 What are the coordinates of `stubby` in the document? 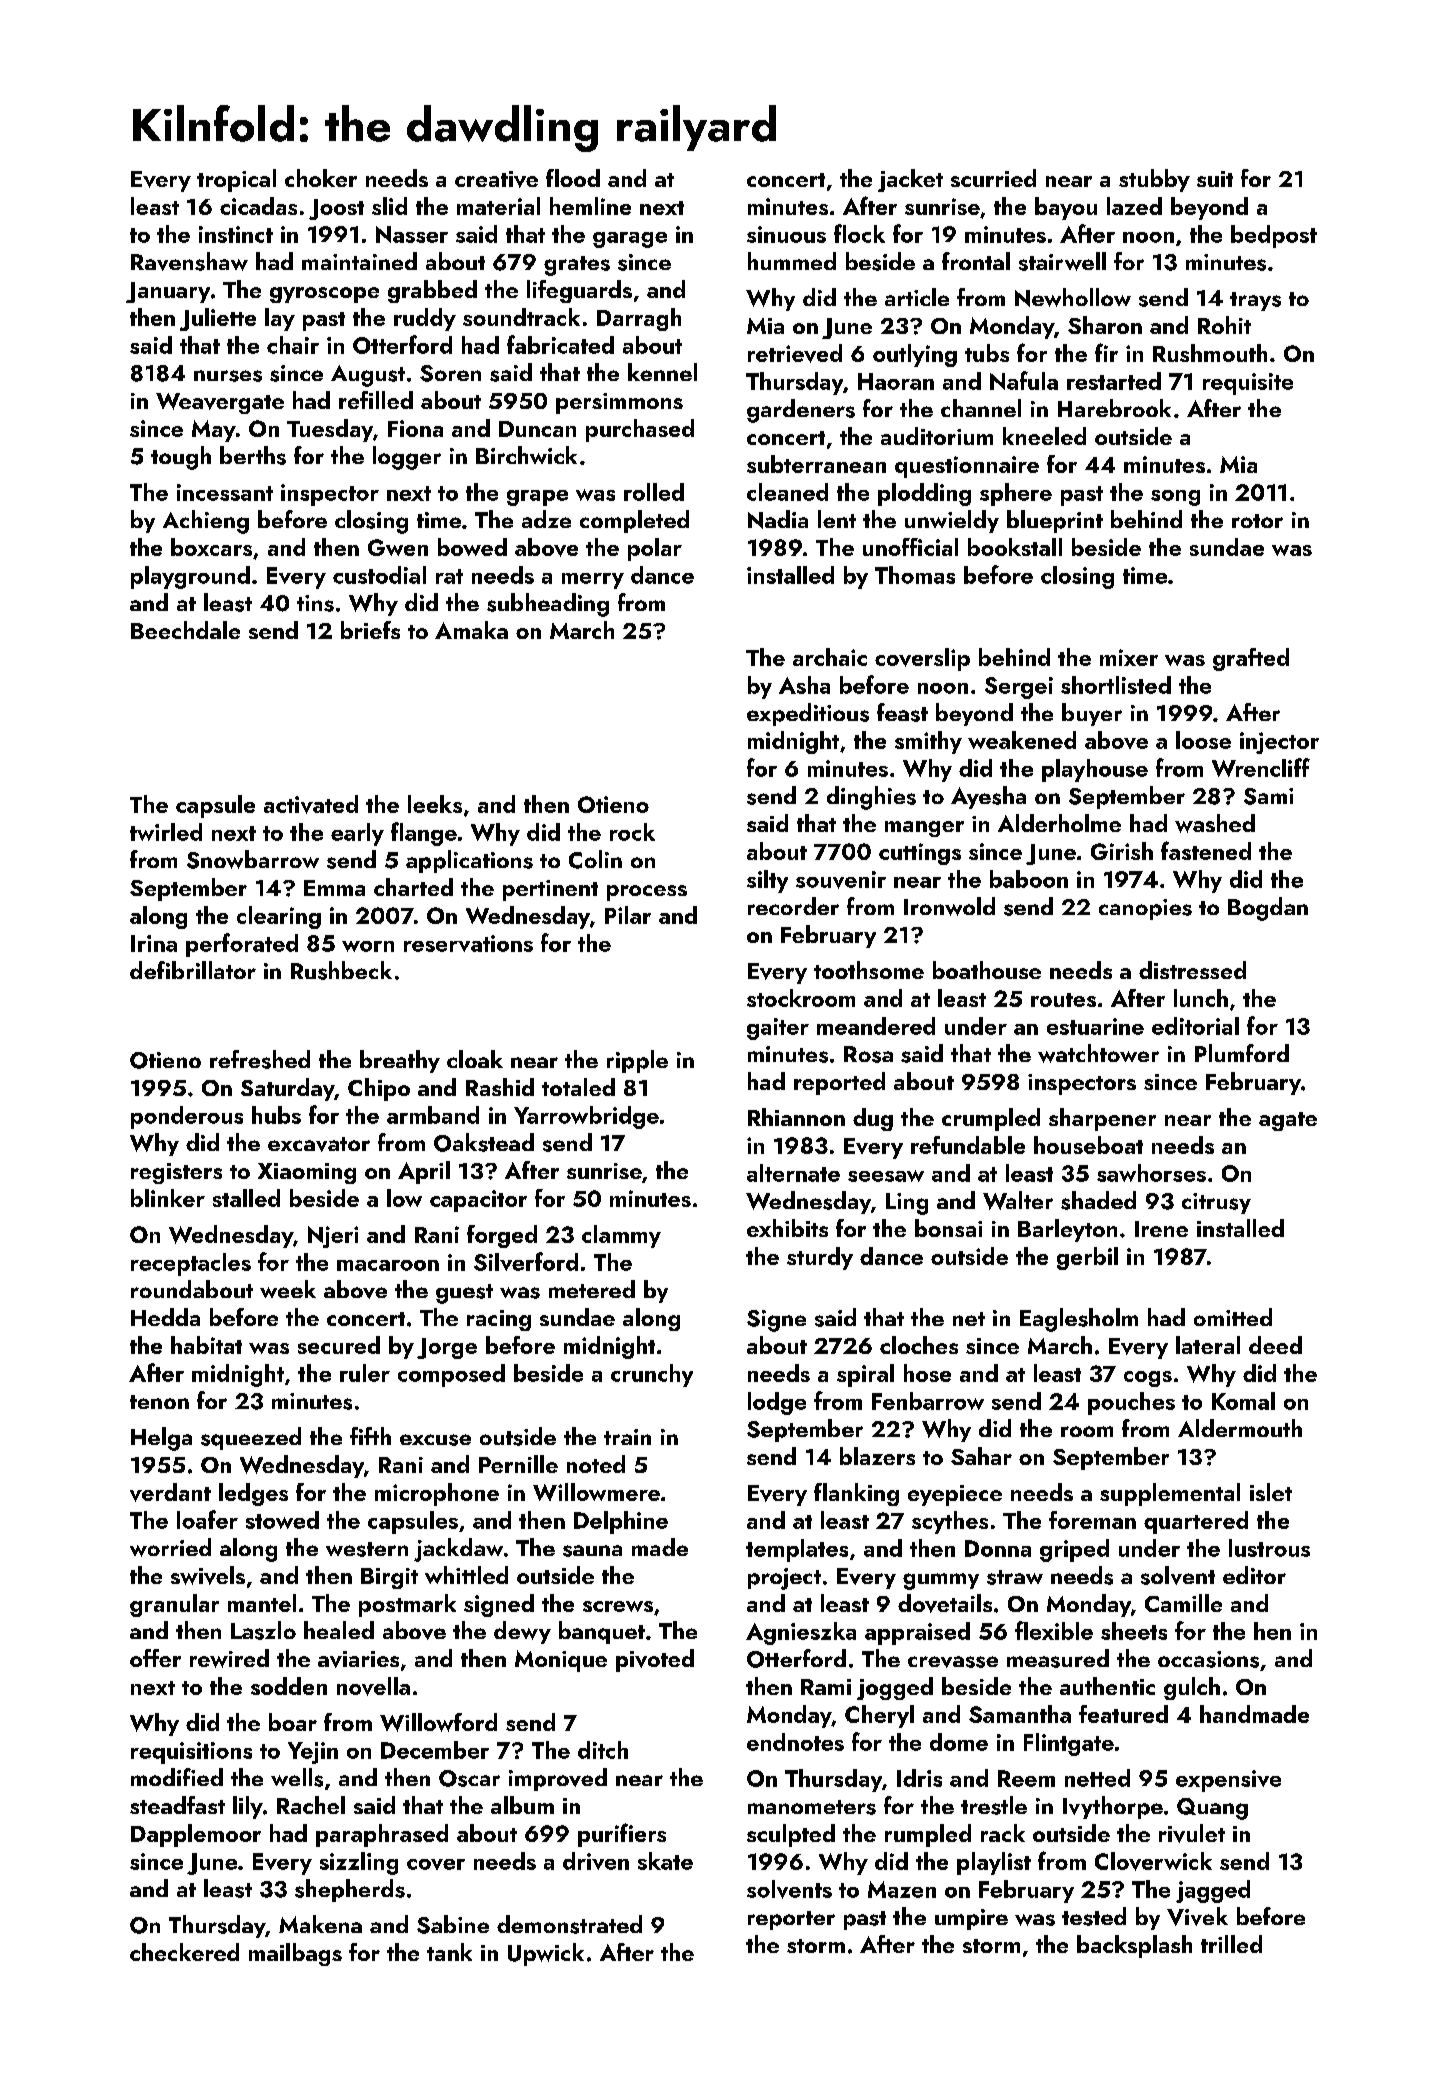 It's located at (1154, 180).
